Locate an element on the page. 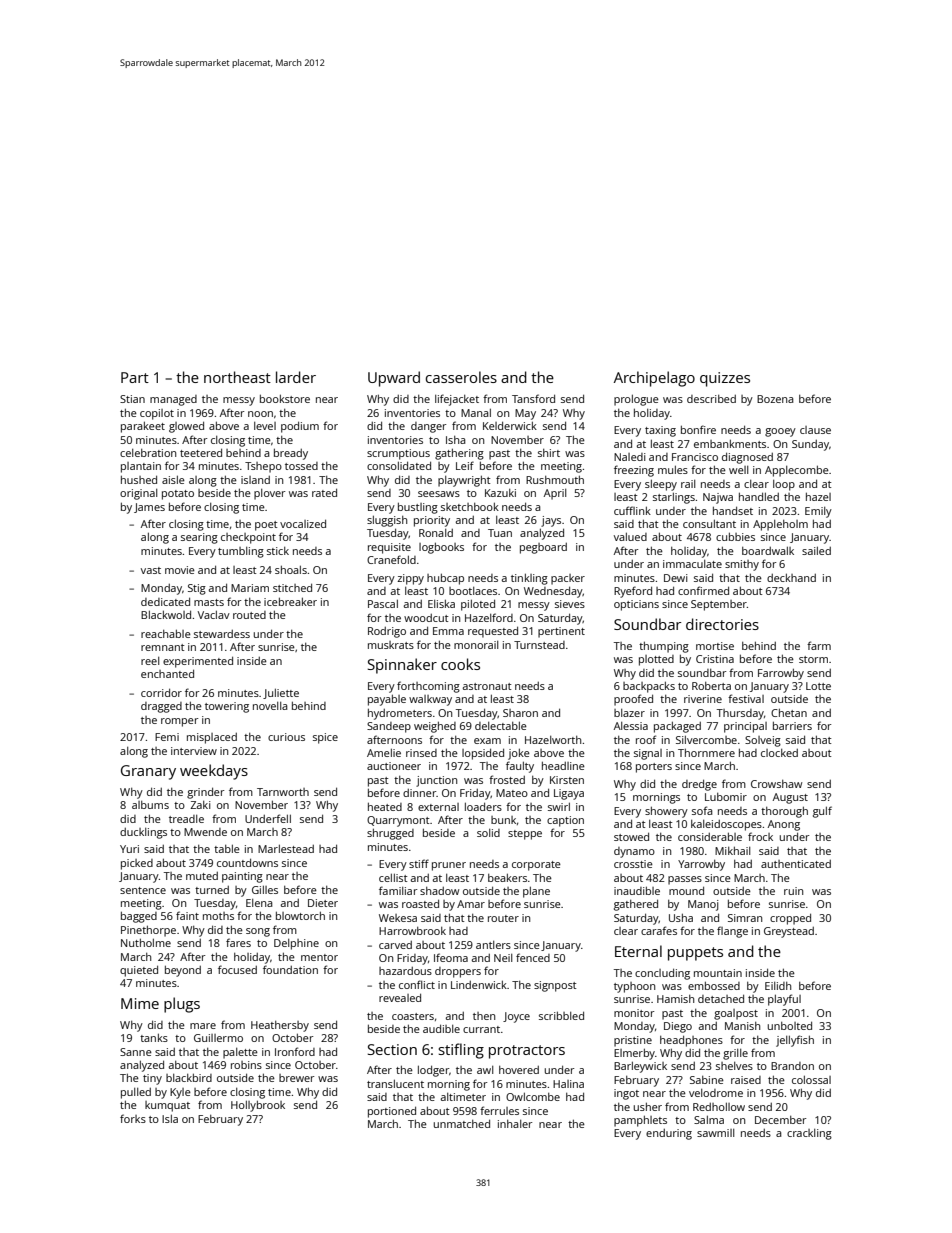 The width and height of the page is (952, 1233). Amelie is located at coordinates (384, 752).
